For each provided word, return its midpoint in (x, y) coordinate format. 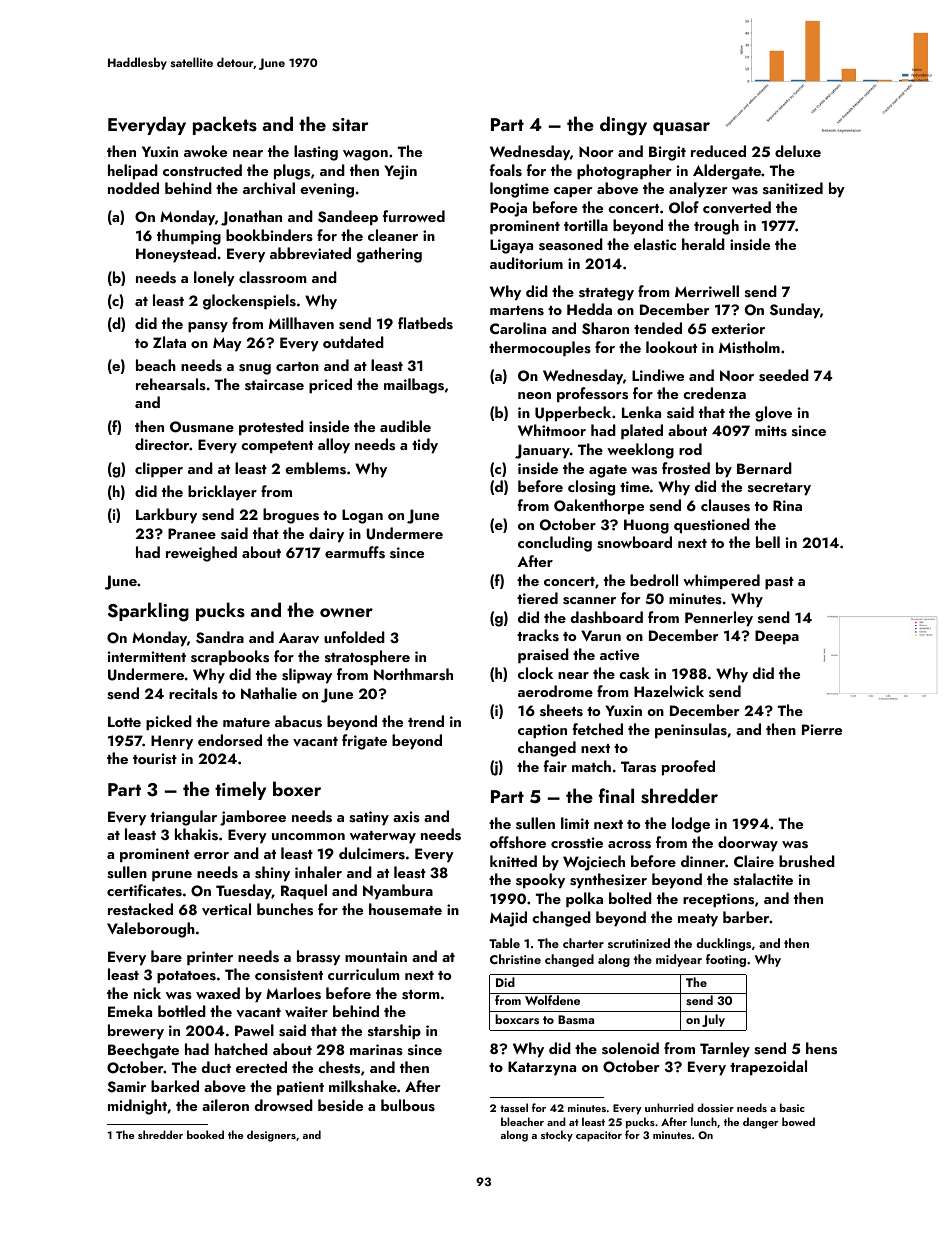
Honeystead (176, 255)
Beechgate (143, 1051)
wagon (365, 155)
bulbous (408, 1105)
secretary (779, 489)
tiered (537, 598)
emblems (315, 468)
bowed (798, 1121)
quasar (681, 128)
